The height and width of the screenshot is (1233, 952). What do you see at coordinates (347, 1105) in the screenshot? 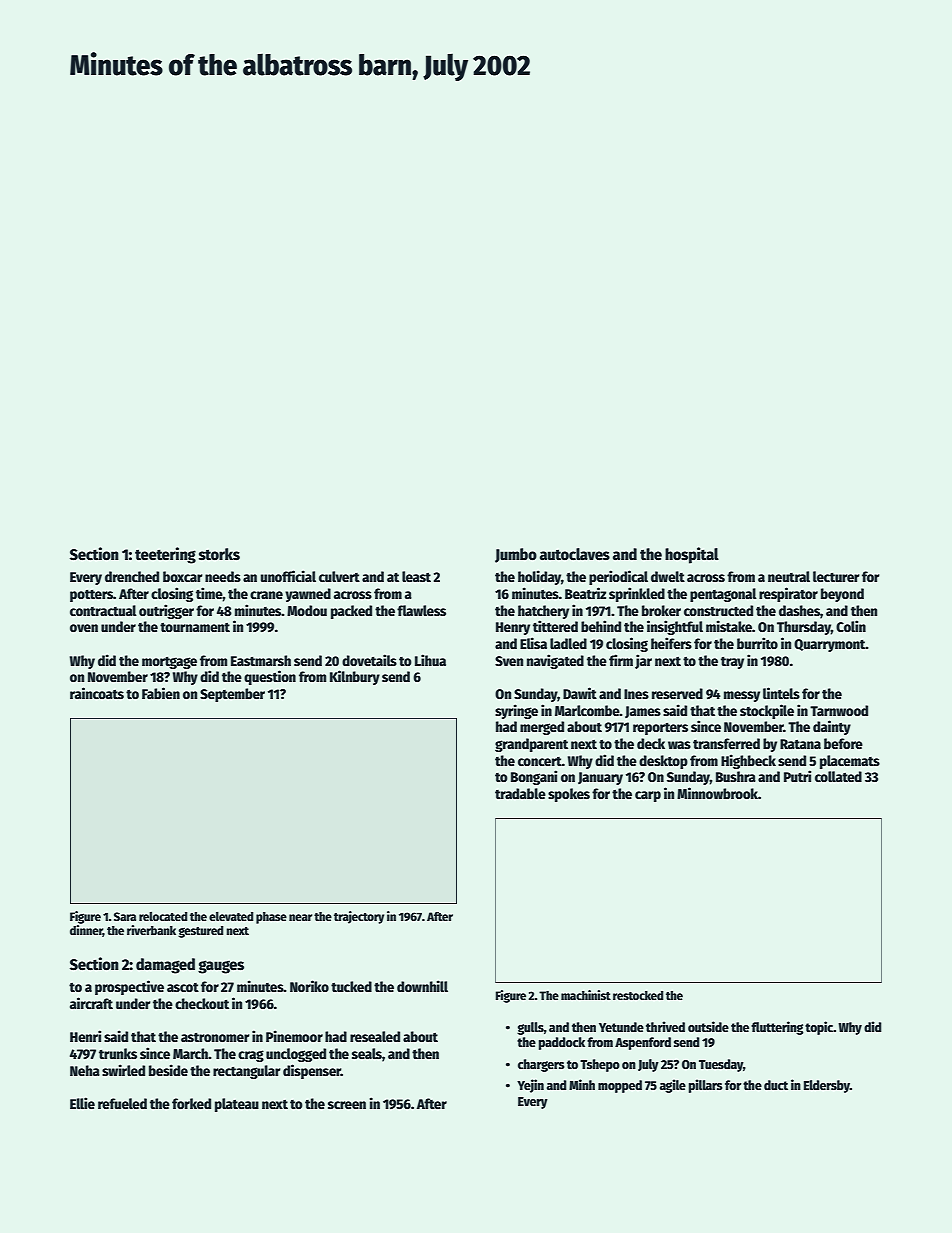
I see `screen` at bounding box center [347, 1105].
